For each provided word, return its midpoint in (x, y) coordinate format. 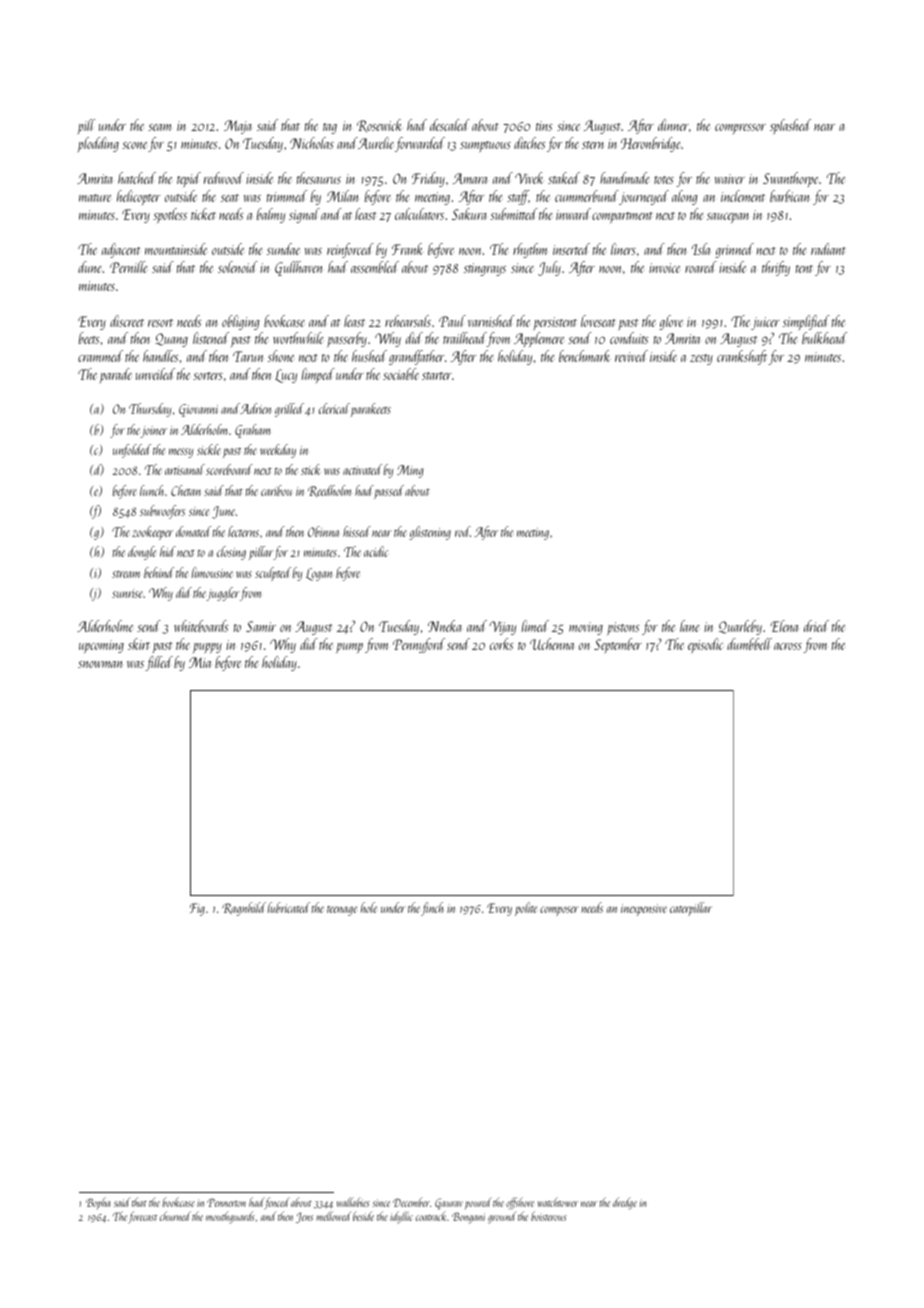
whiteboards (201, 626)
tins (544, 126)
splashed (790, 126)
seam (159, 127)
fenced (277, 1203)
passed (389, 492)
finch (432, 909)
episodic (705, 645)
